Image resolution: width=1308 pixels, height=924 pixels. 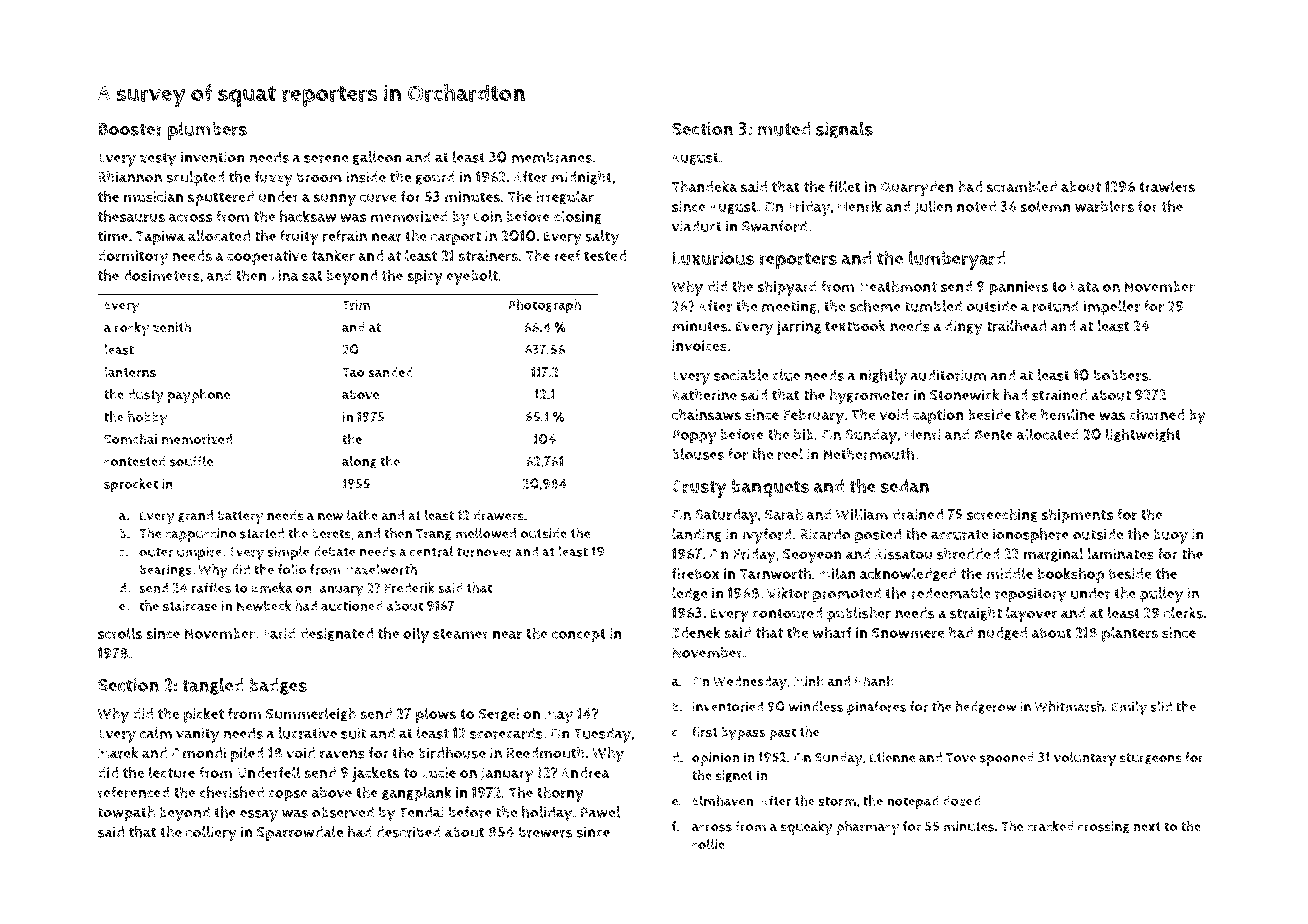 I want to click on plumbers, so click(x=207, y=130).
